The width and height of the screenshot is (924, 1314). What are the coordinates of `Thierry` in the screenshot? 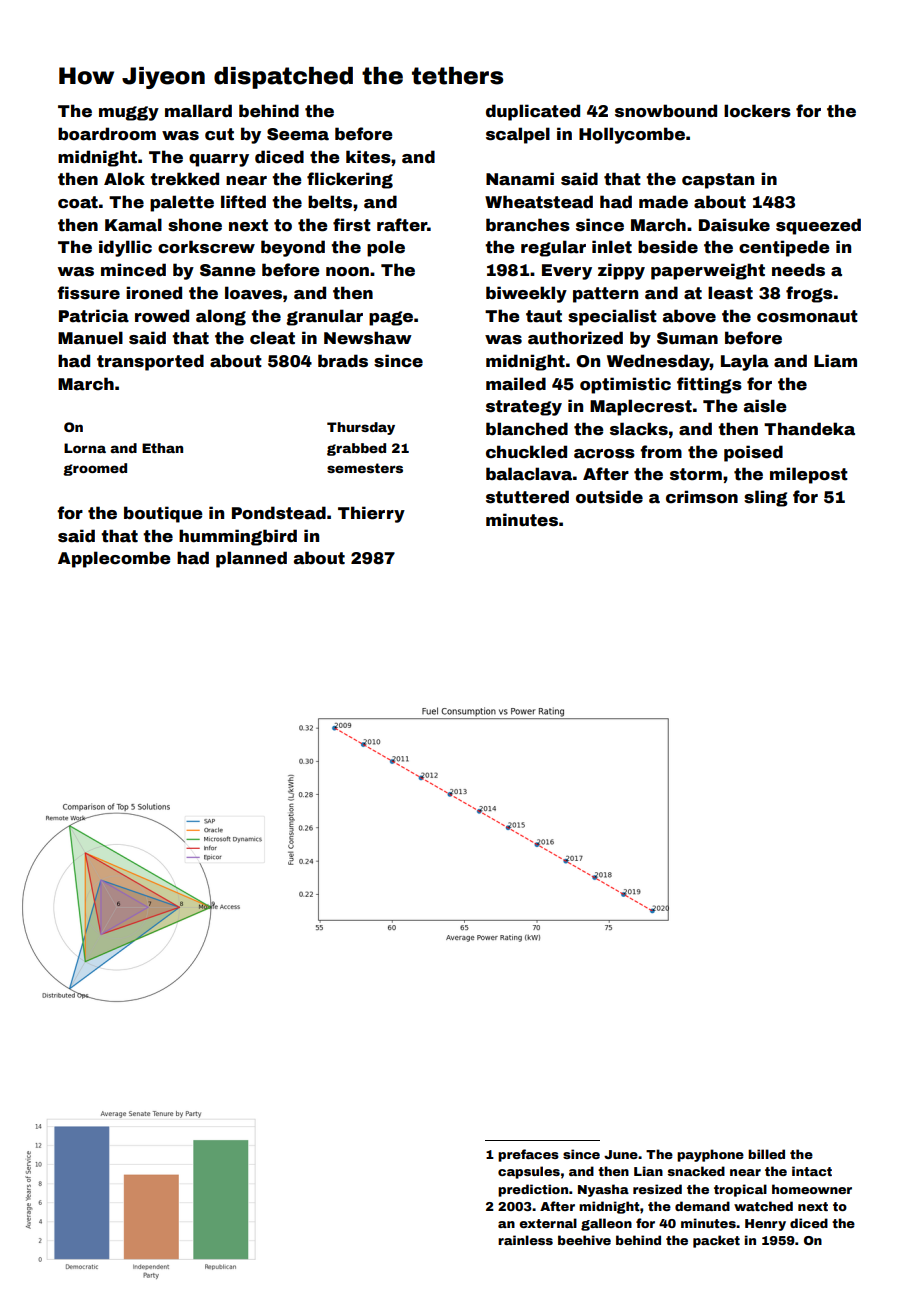 It's located at (371, 514).
